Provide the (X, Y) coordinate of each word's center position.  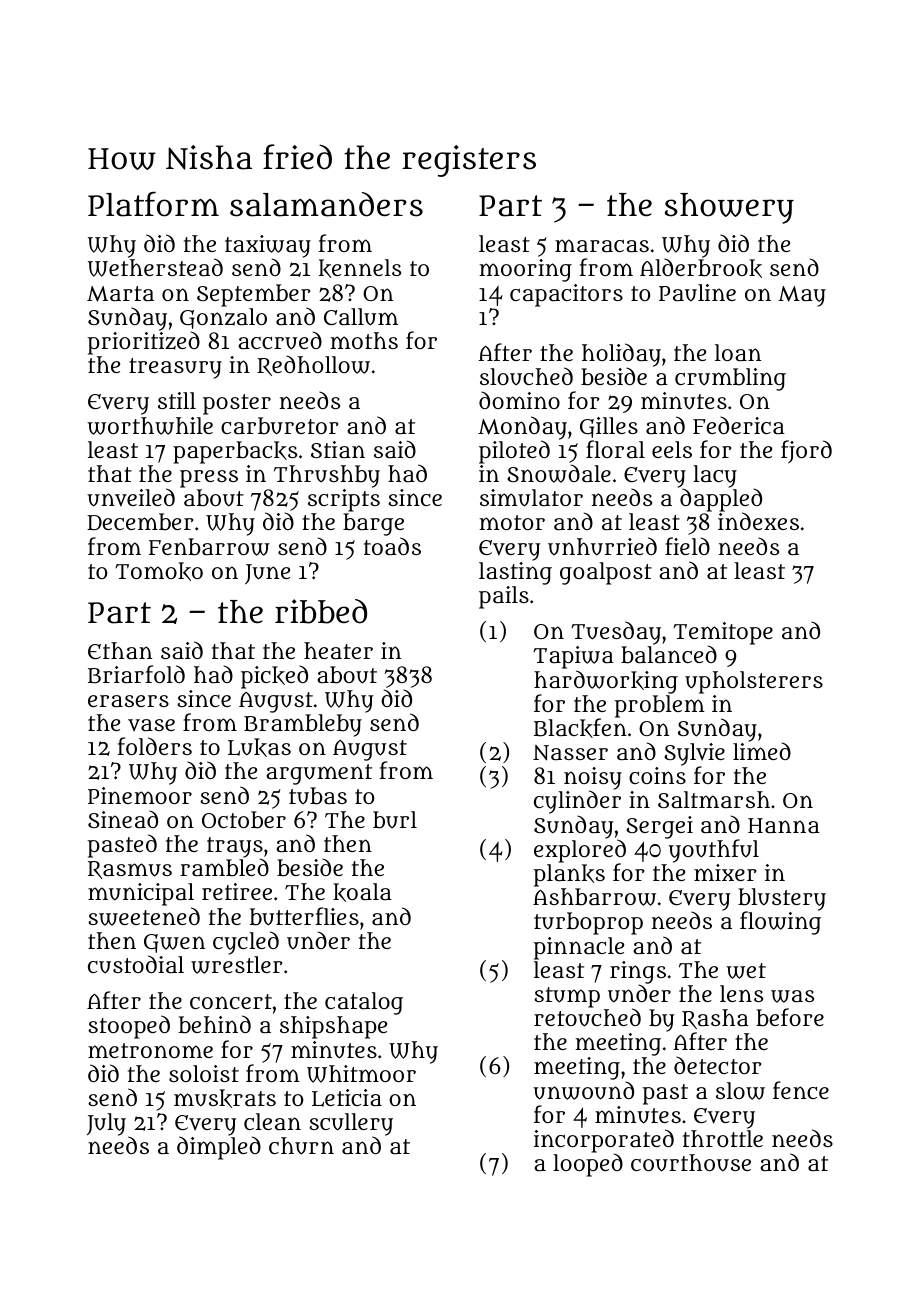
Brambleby (303, 725)
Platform (153, 204)
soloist (204, 1073)
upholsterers (754, 682)
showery (729, 208)
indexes (758, 521)
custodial (136, 964)
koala (362, 892)
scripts (344, 500)
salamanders (326, 204)
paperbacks (235, 452)
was (792, 996)
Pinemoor (140, 795)
